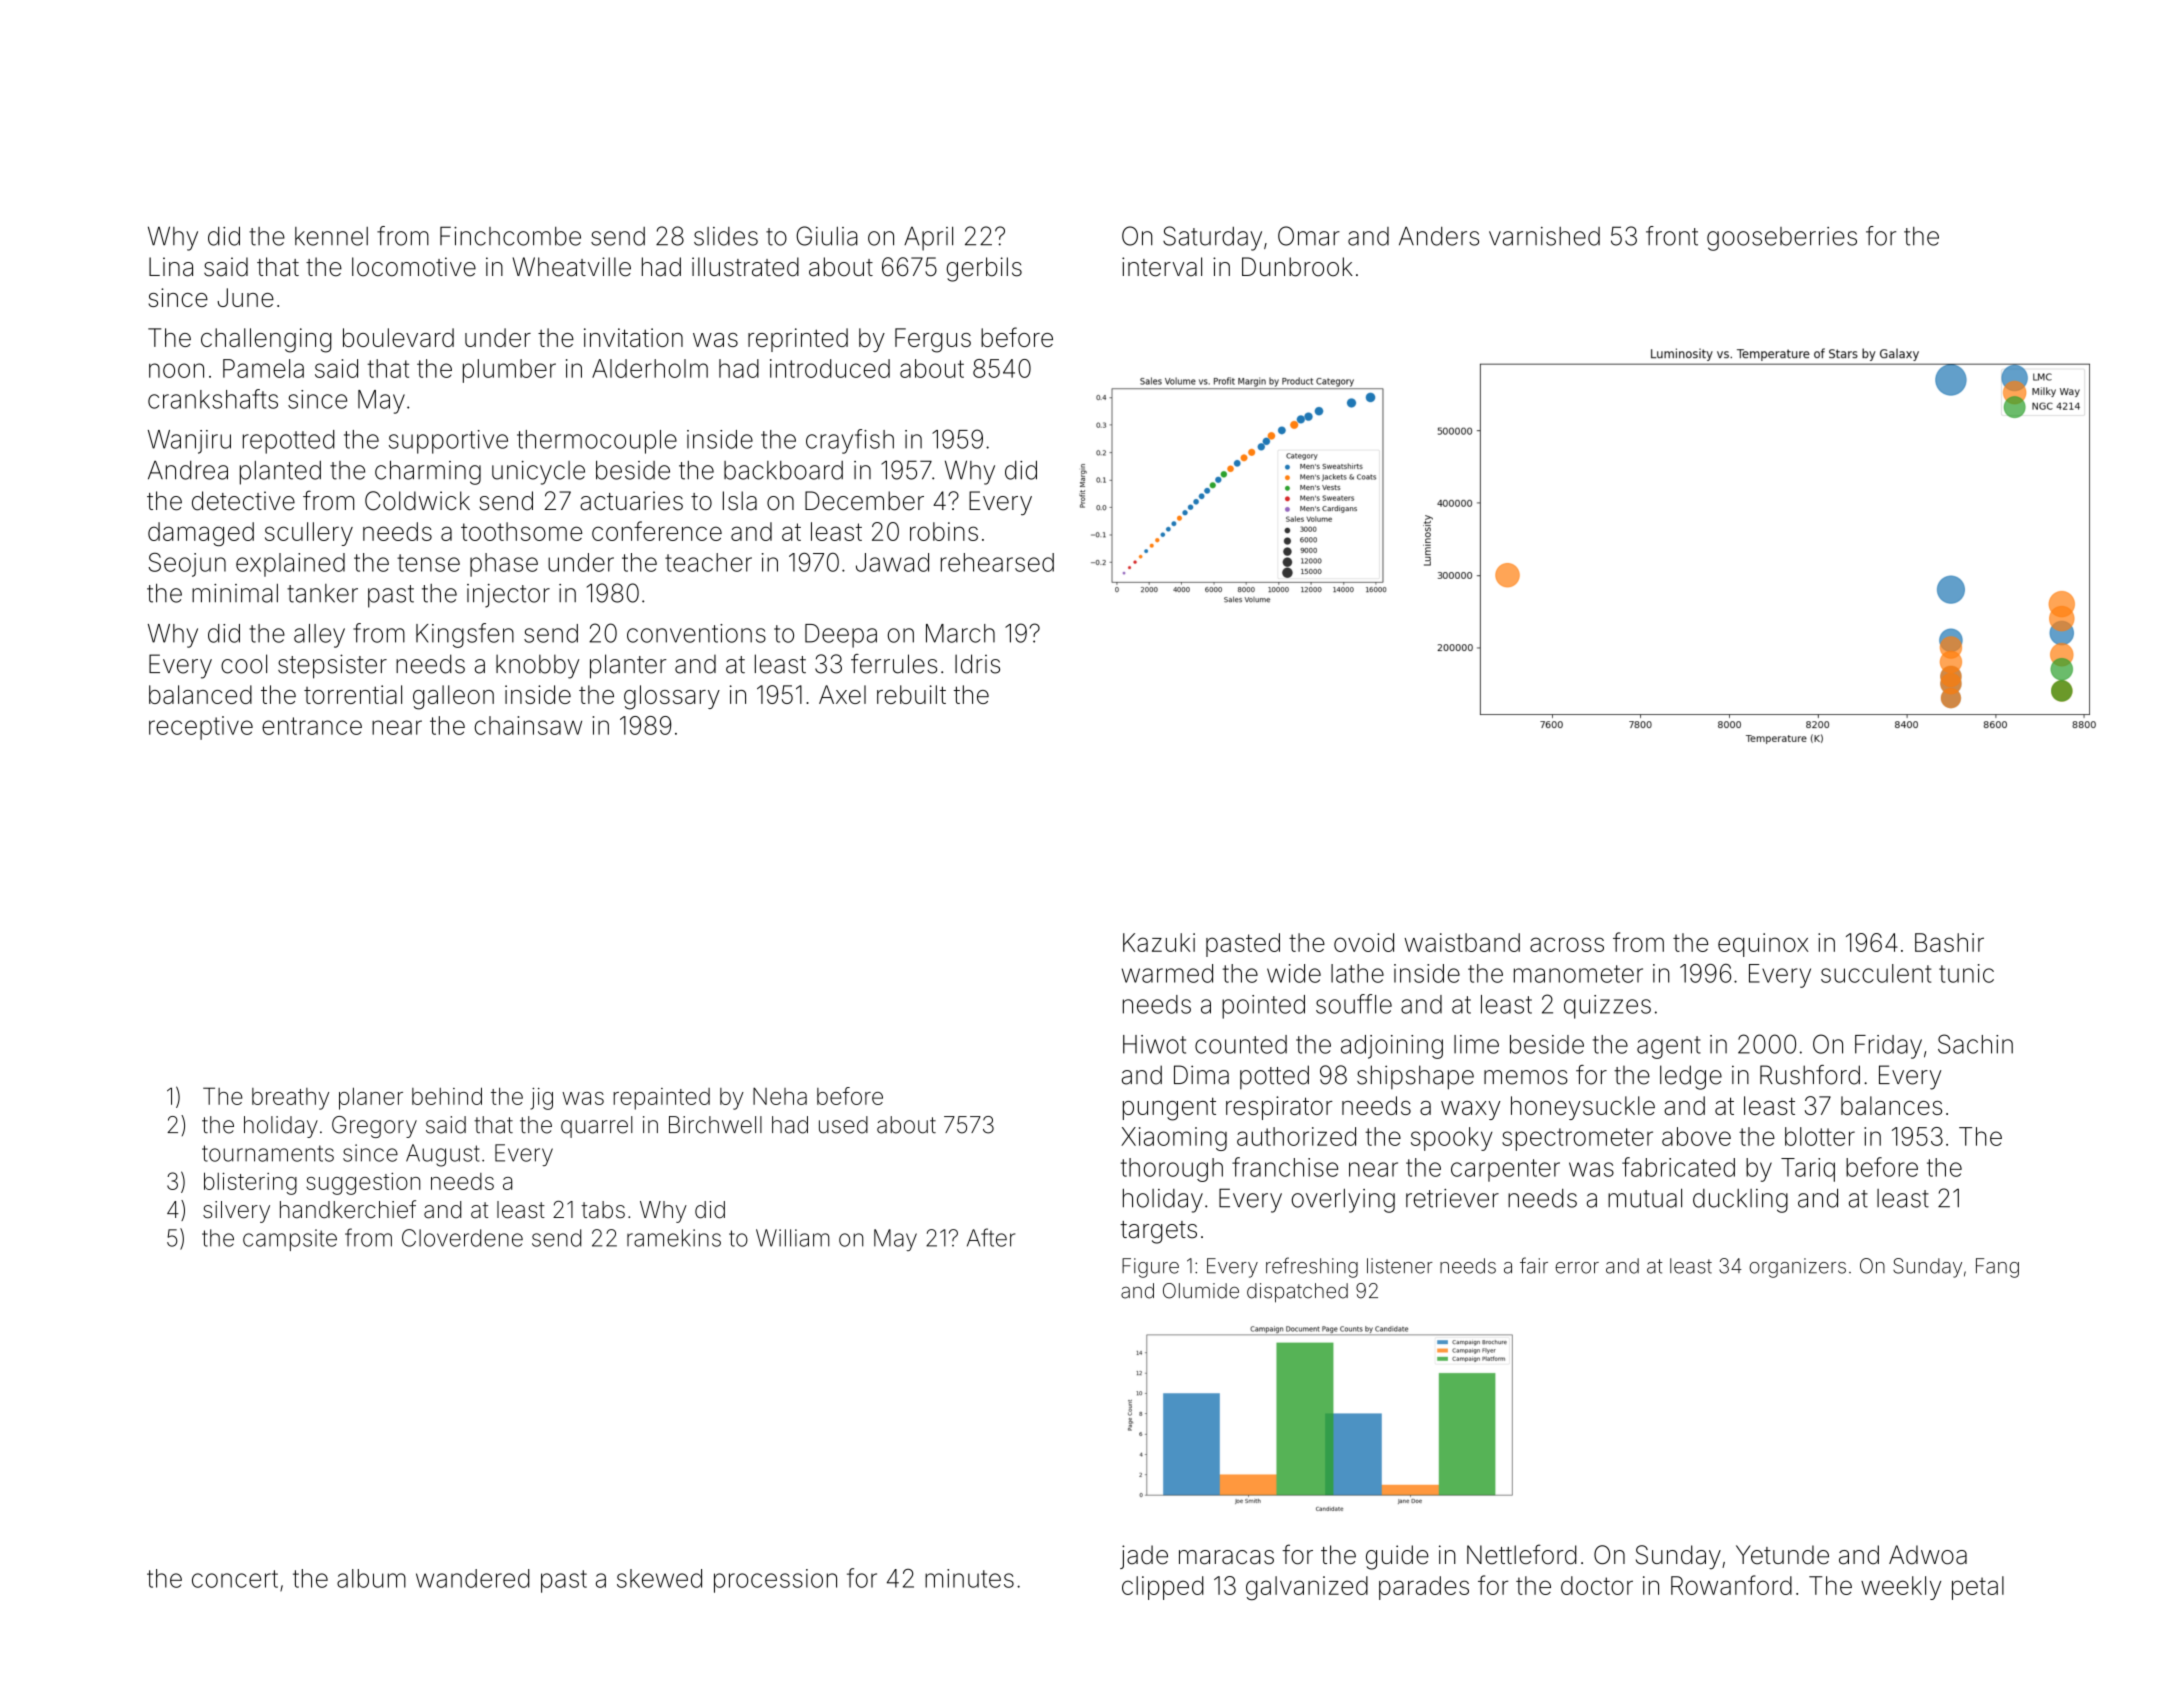 The width and height of the image is (2178, 1683). What do you see at coordinates (331, 236) in the image?
I see `kennel` at bounding box center [331, 236].
